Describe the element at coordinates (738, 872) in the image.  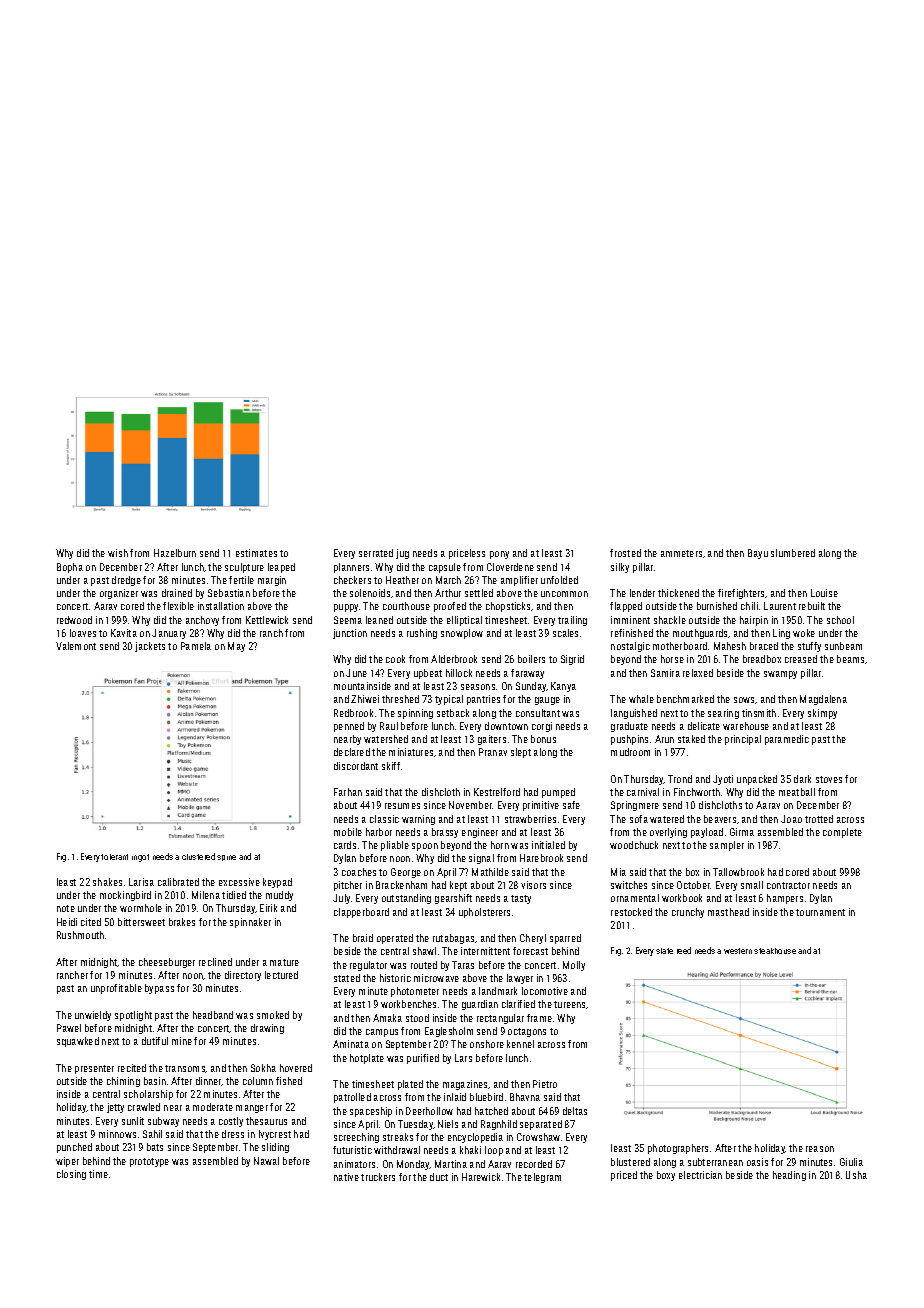
I see `Tallowbrook` at that location.
